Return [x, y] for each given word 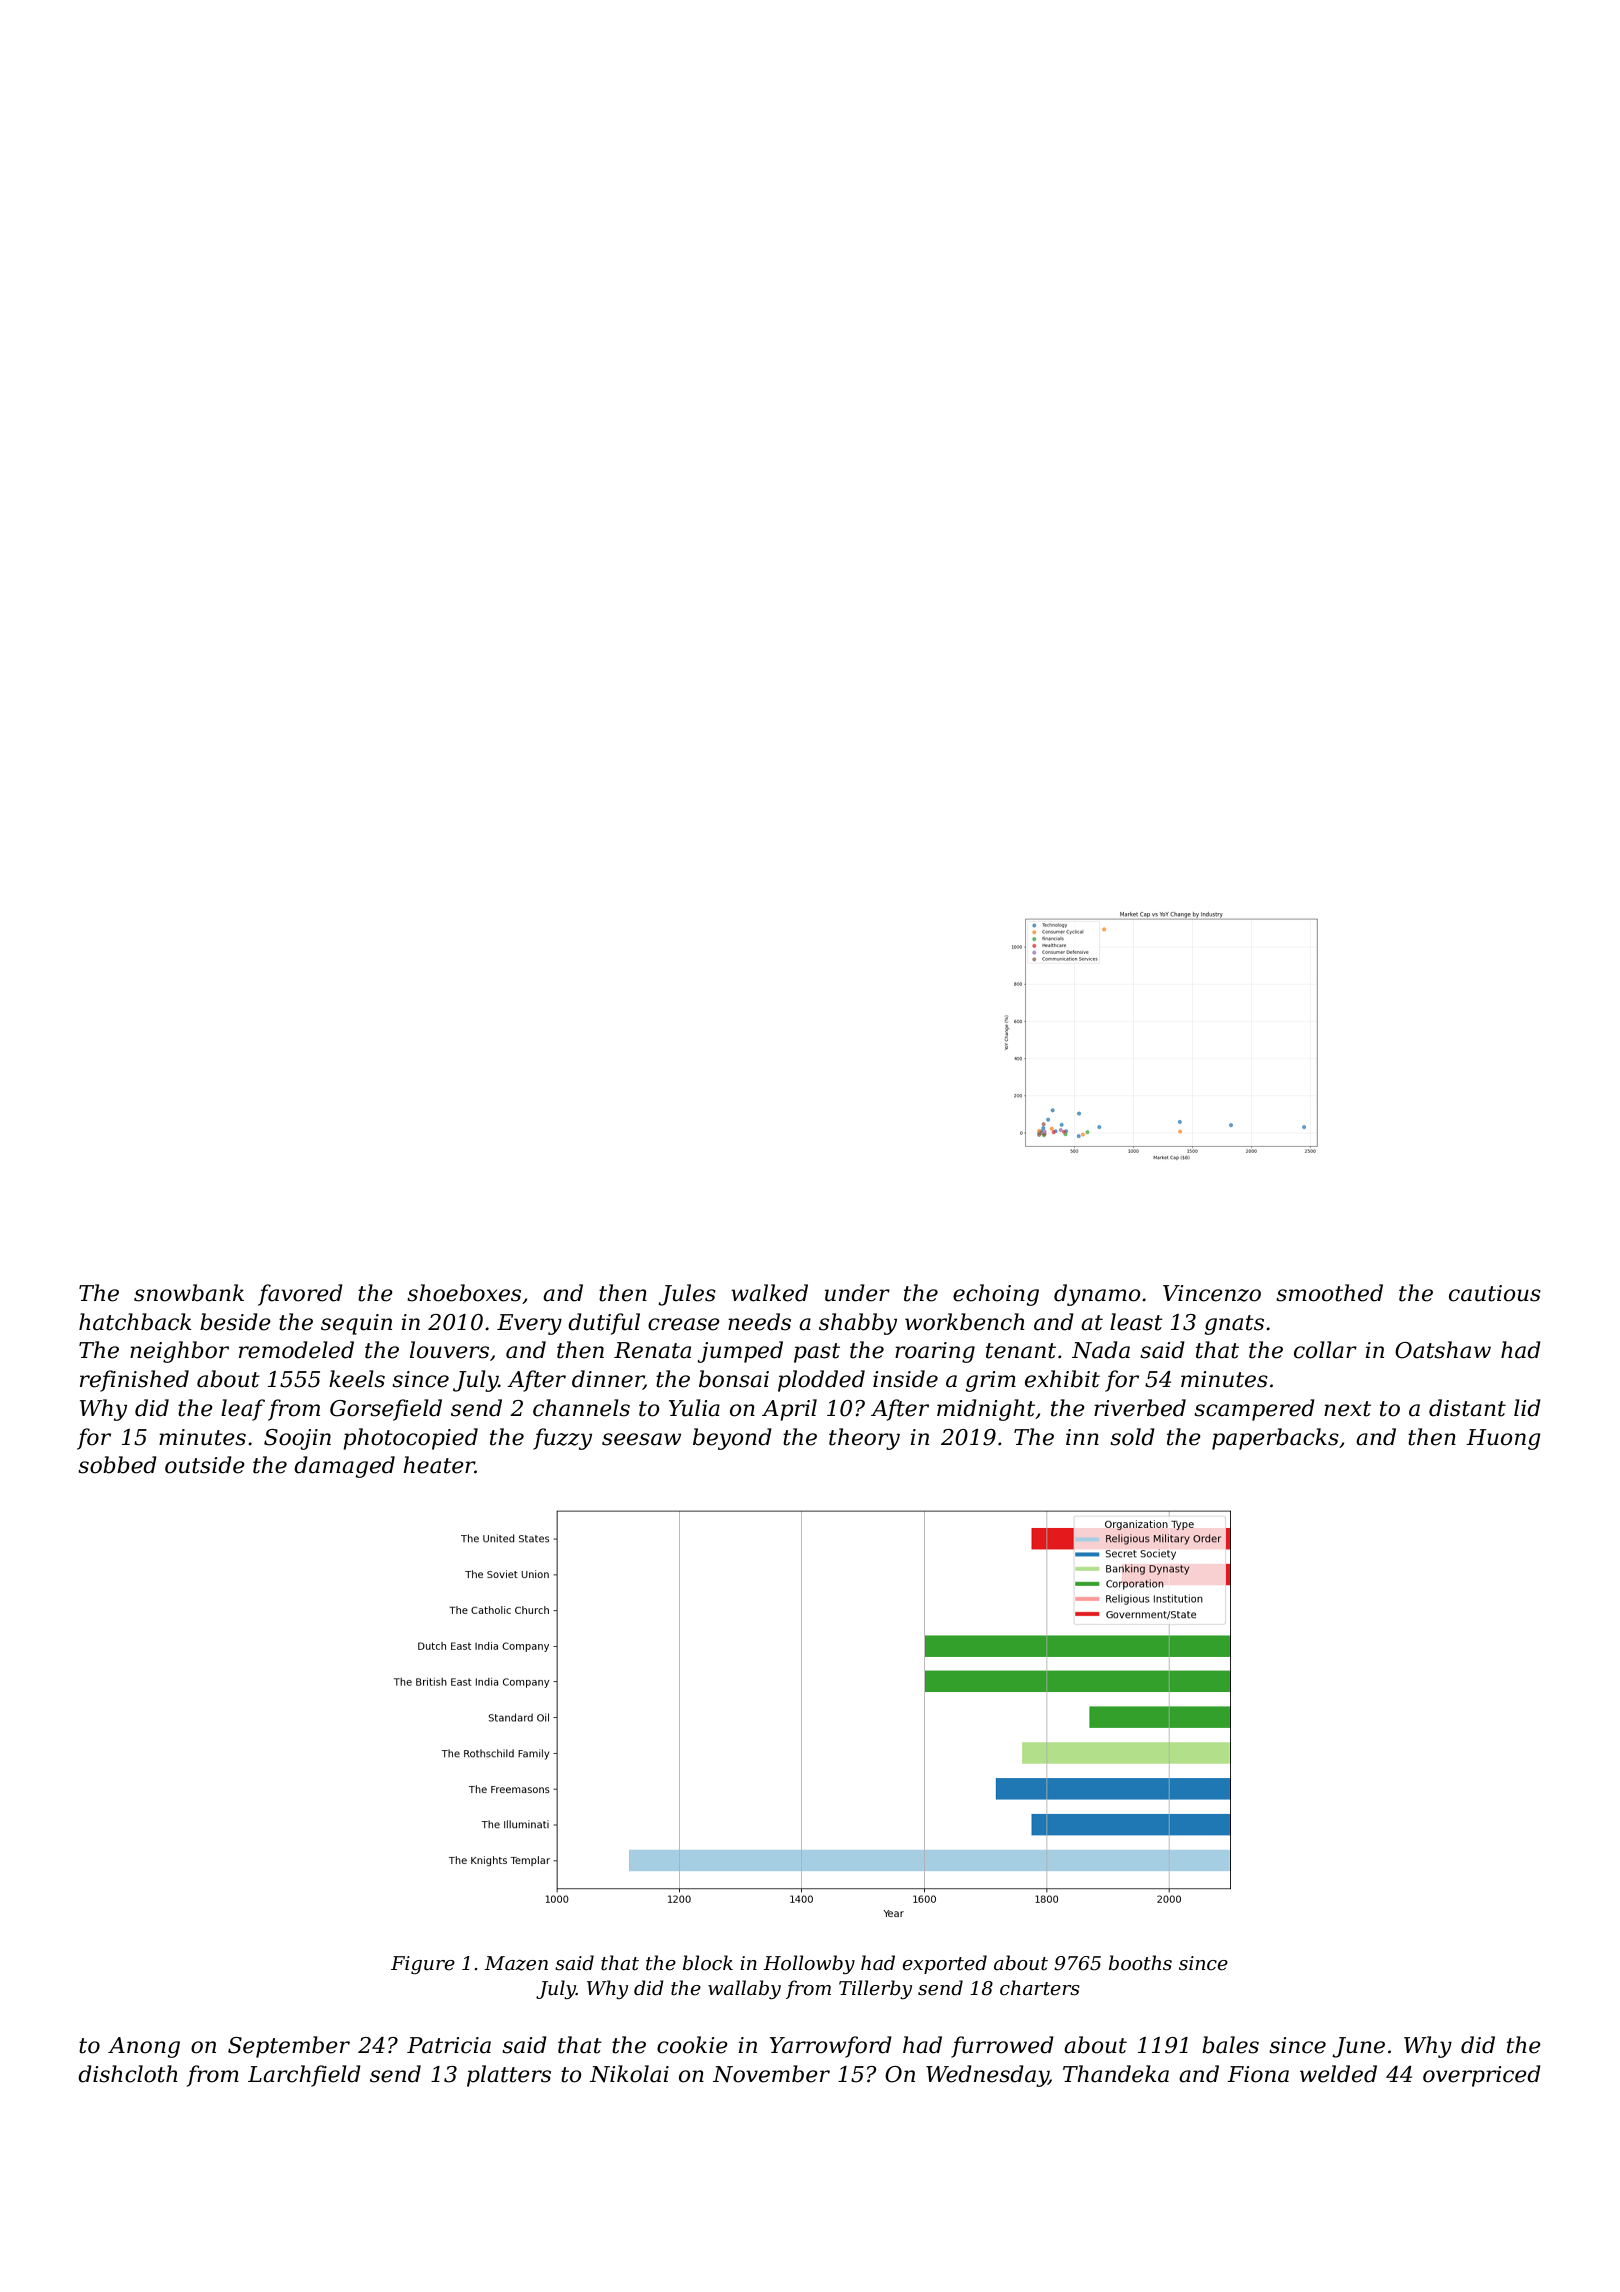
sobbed [117, 1465]
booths [1140, 1963]
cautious [1495, 1293]
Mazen [516, 1963]
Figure [423, 1965]
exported [944, 1964]
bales [1230, 2045]
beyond [732, 1439]
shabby [858, 1324]
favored [300, 1295]
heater [439, 1465]
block [708, 1963]
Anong [144, 2047]
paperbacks [1275, 1439]
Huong [1503, 1439]
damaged [344, 1467]
